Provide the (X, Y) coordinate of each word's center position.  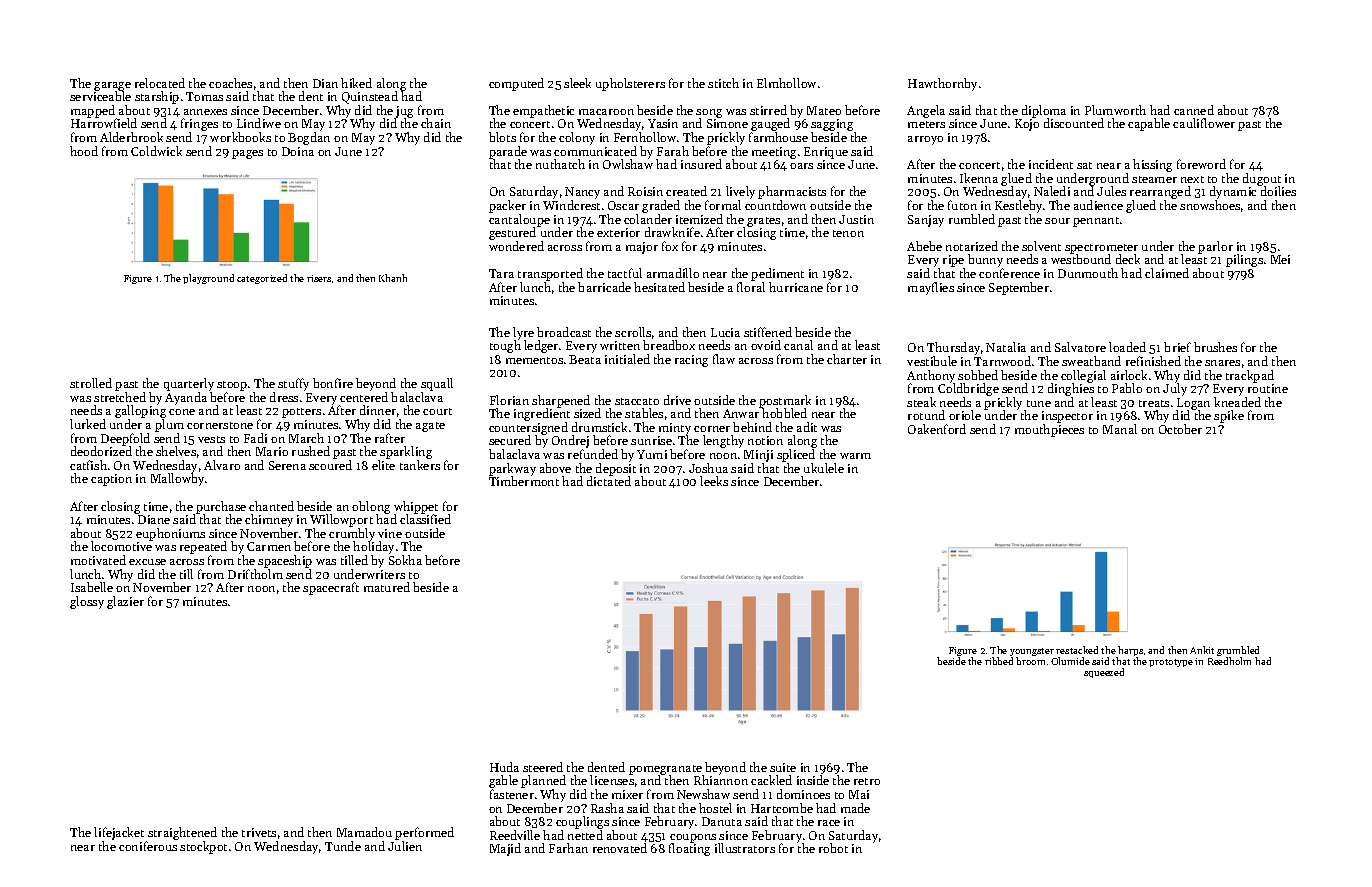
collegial (1083, 377)
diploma (1044, 112)
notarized (972, 246)
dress (284, 397)
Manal (1120, 429)
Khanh (393, 278)
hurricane (796, 287)
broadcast (564, 332)
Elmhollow (786, 83)
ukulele (824, 468)
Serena (287, 465)
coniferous (148, 846)
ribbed (999, 661)
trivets (259, 832)
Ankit (1202, 650)
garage (112, 87)
